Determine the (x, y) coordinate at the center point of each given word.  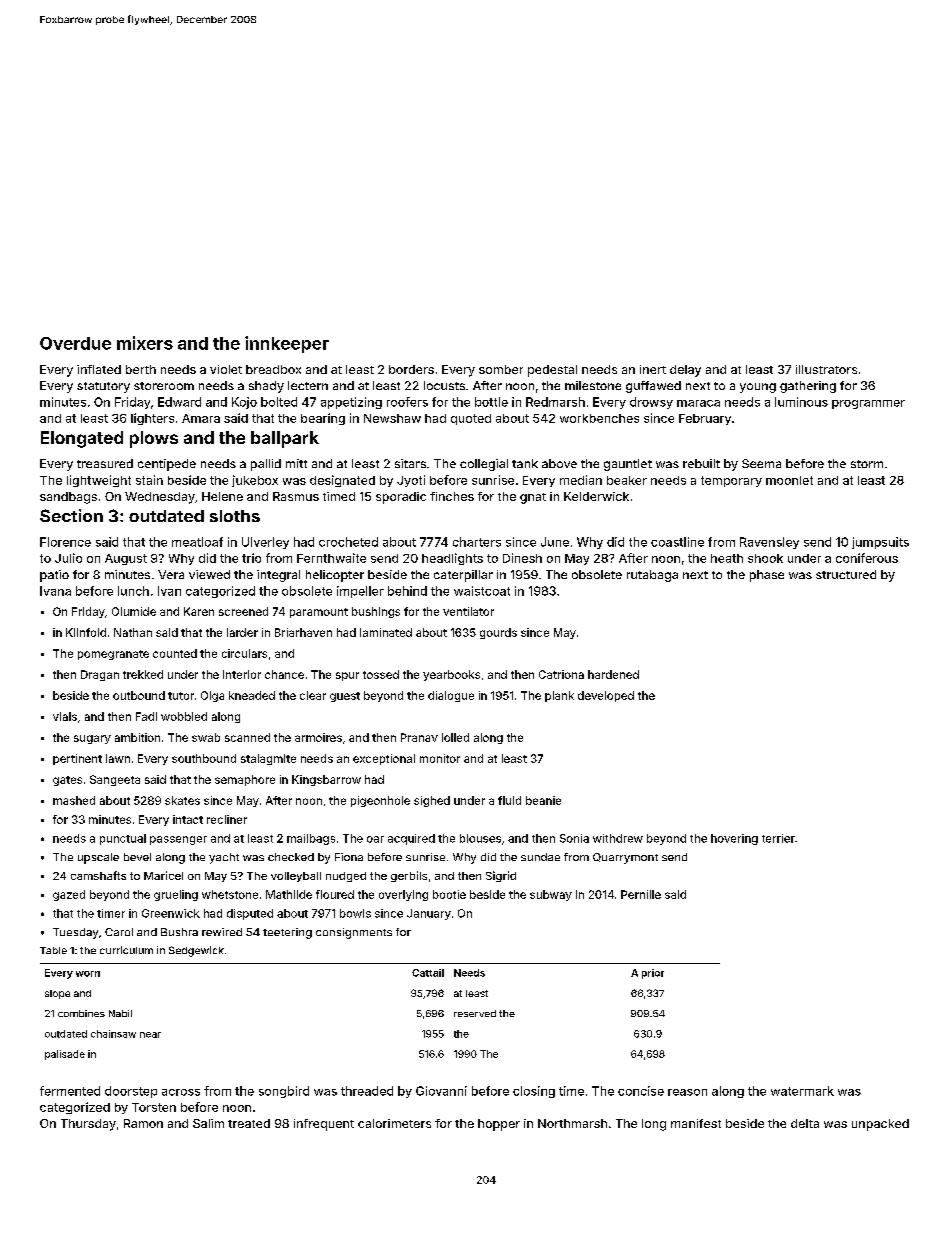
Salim (208, 1123)
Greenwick (171, 913)
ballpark (285, 439)
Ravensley (769, 543)
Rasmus (296, 496)
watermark (802, 1091)
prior (653, 974)
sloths (235, 516)
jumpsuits (880, 543)
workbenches (599, 418)
